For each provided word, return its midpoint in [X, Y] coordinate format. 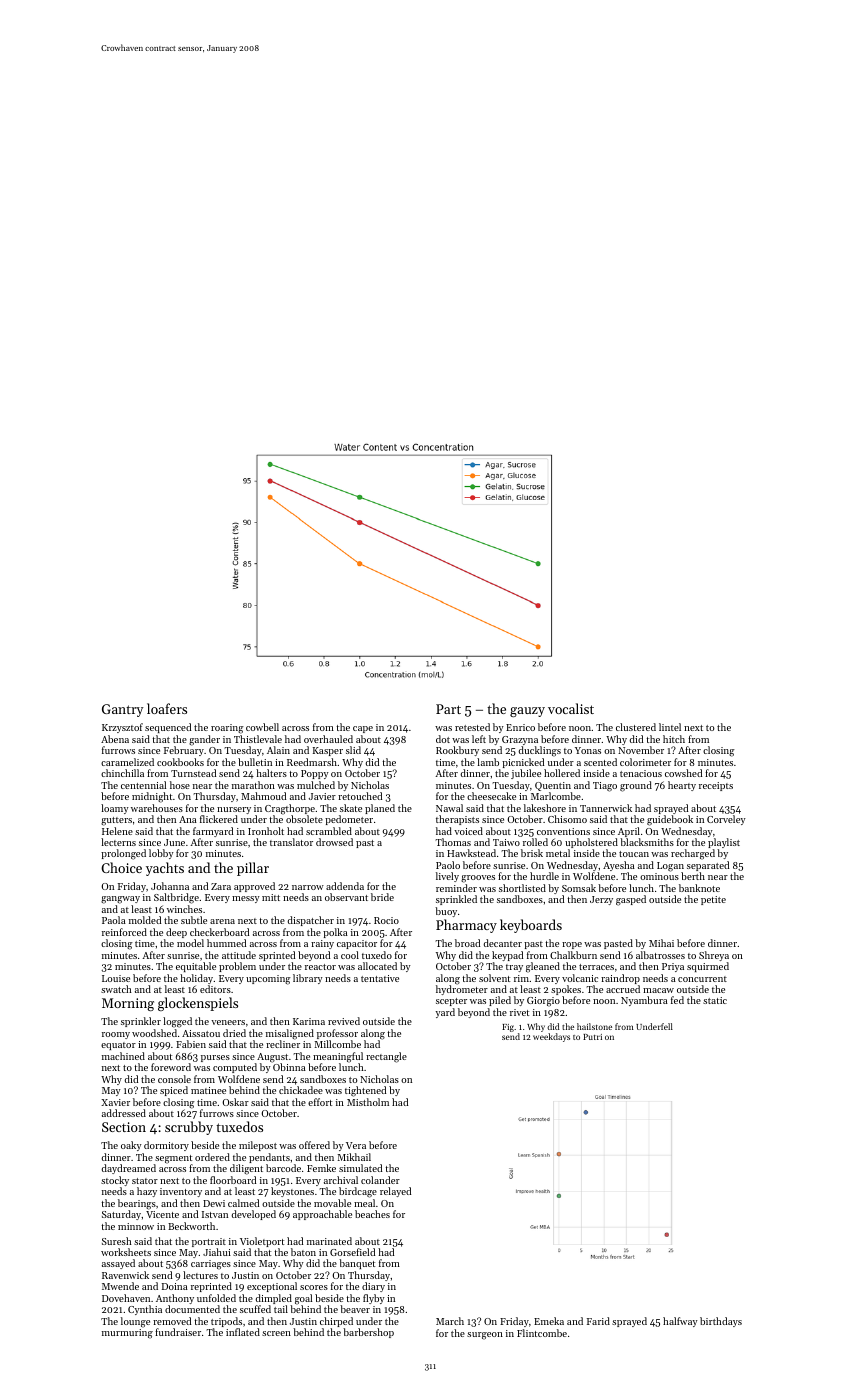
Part [448, 709]
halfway [680, 1322]
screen [276, 1333]
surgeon [485, 1336]
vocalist [571, 708]
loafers [167, 708]
